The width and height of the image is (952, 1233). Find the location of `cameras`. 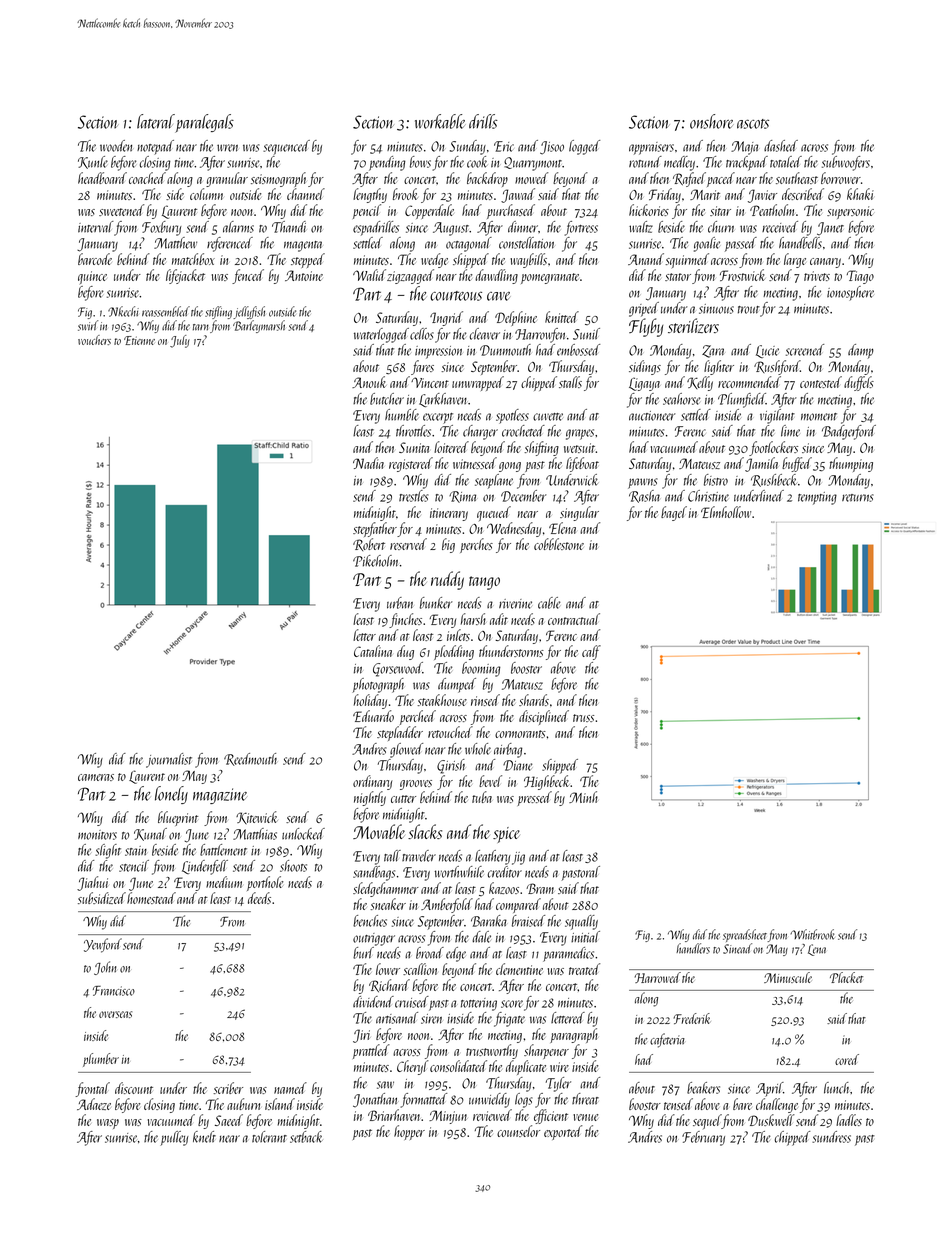

cameras is located at coordinates (96, 777).
